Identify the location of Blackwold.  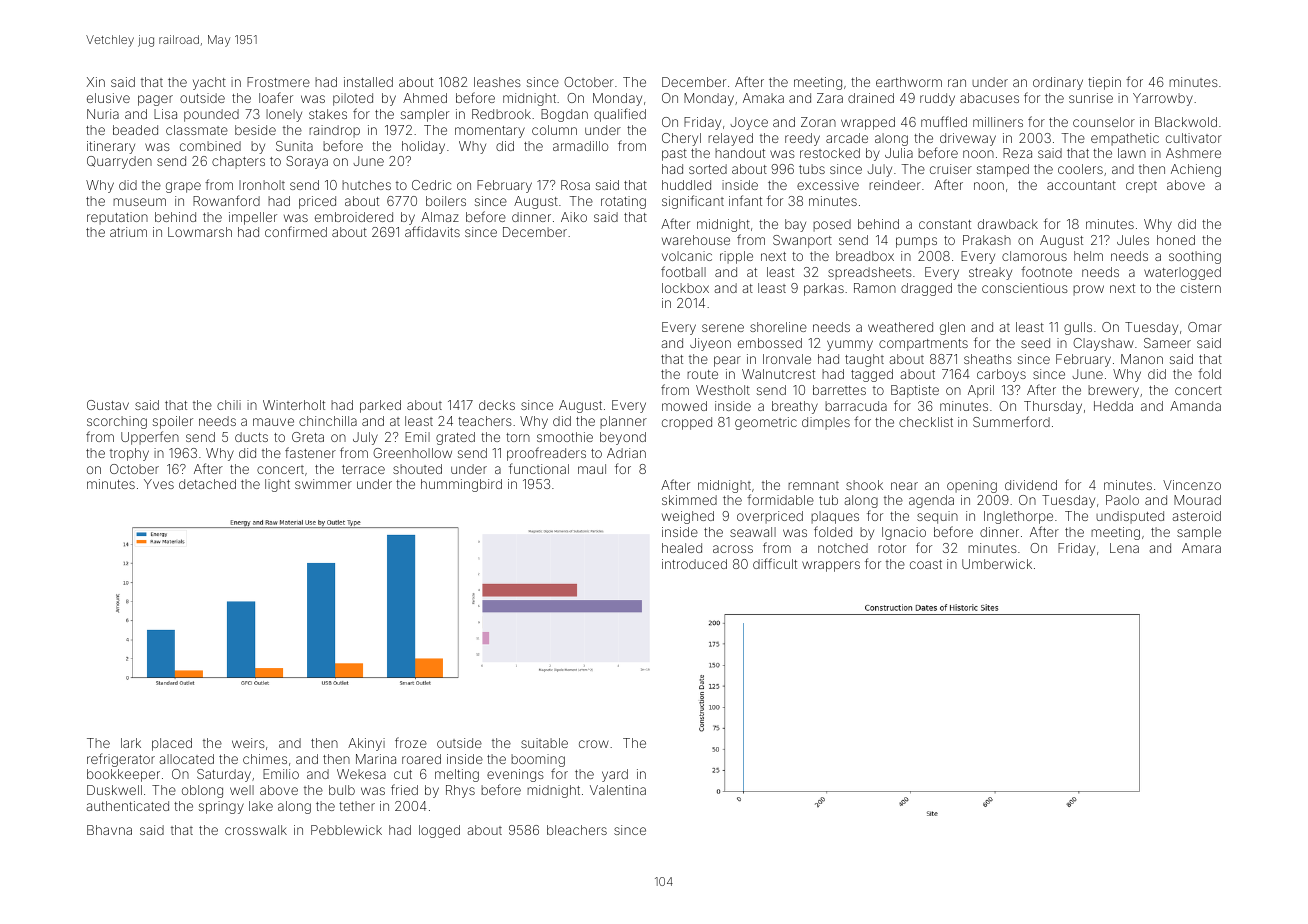
(1186, 122).
